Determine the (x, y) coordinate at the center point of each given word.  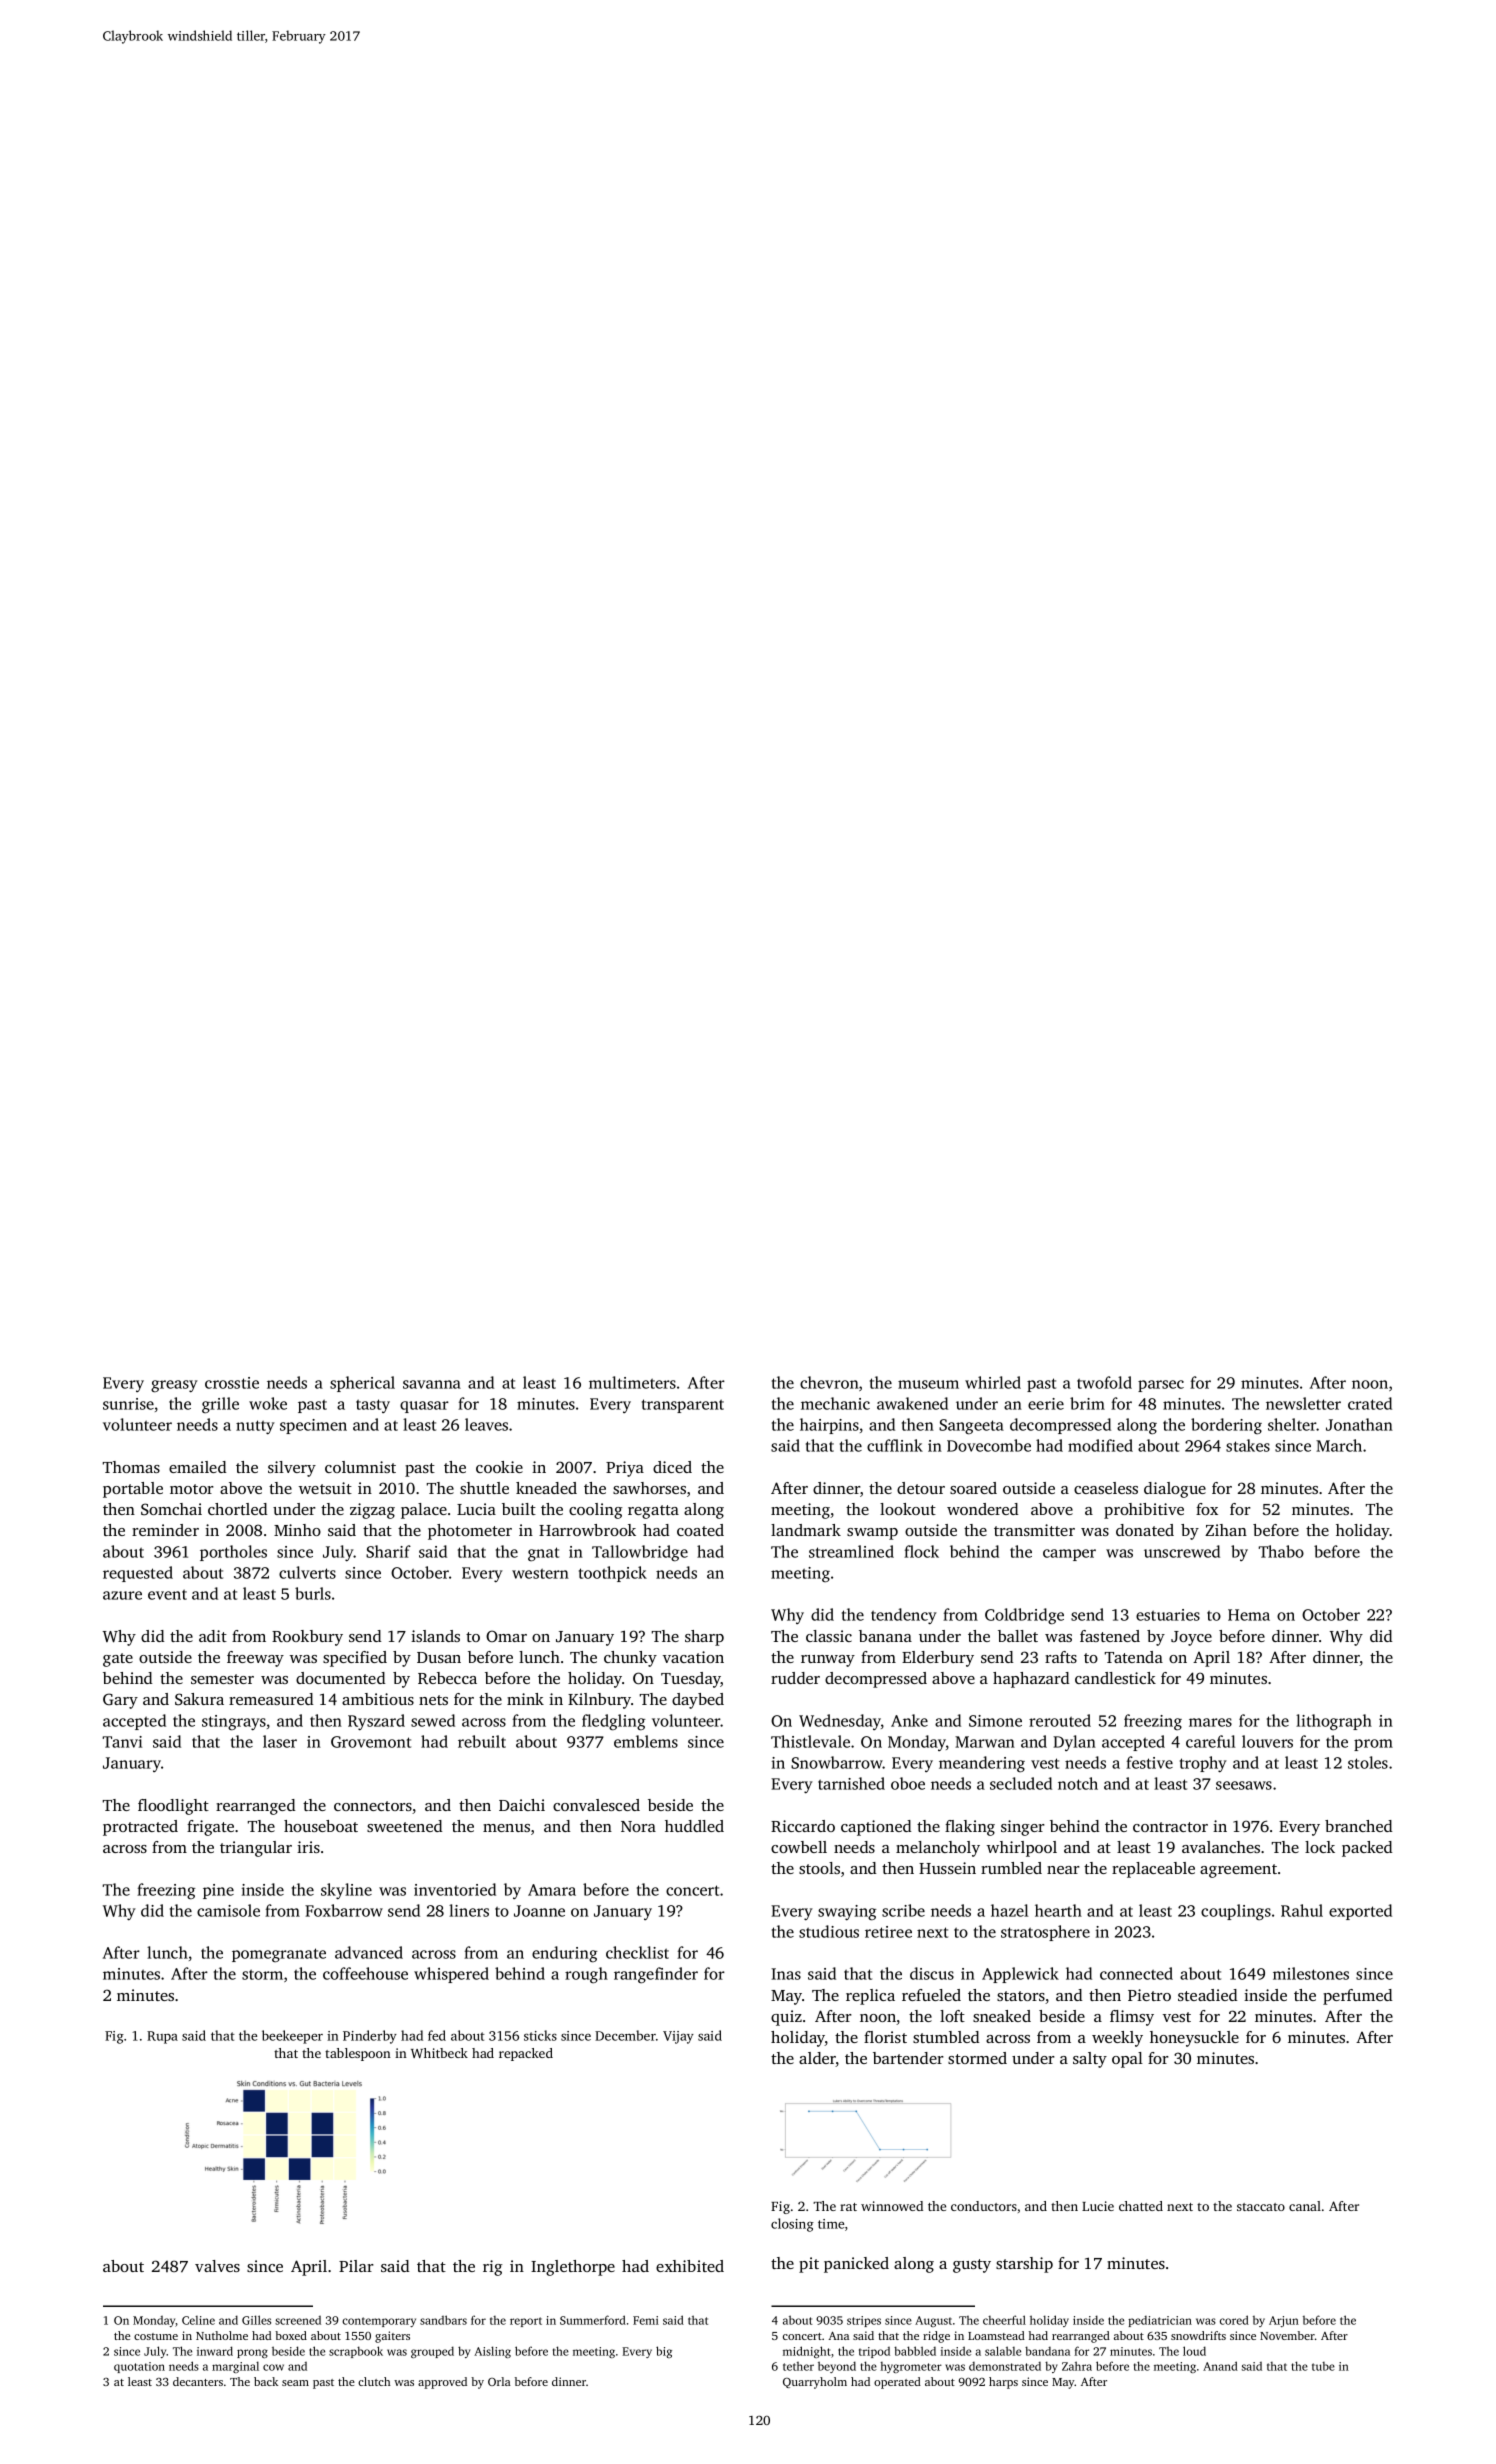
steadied (1207, 1995)
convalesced (596, 1805)
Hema (1249, 1615)
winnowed (892, 2206)
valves (217, 2266)
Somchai (171, 1509)
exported (1360, 1912)
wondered (982, 1509)
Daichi (522, 1805)
